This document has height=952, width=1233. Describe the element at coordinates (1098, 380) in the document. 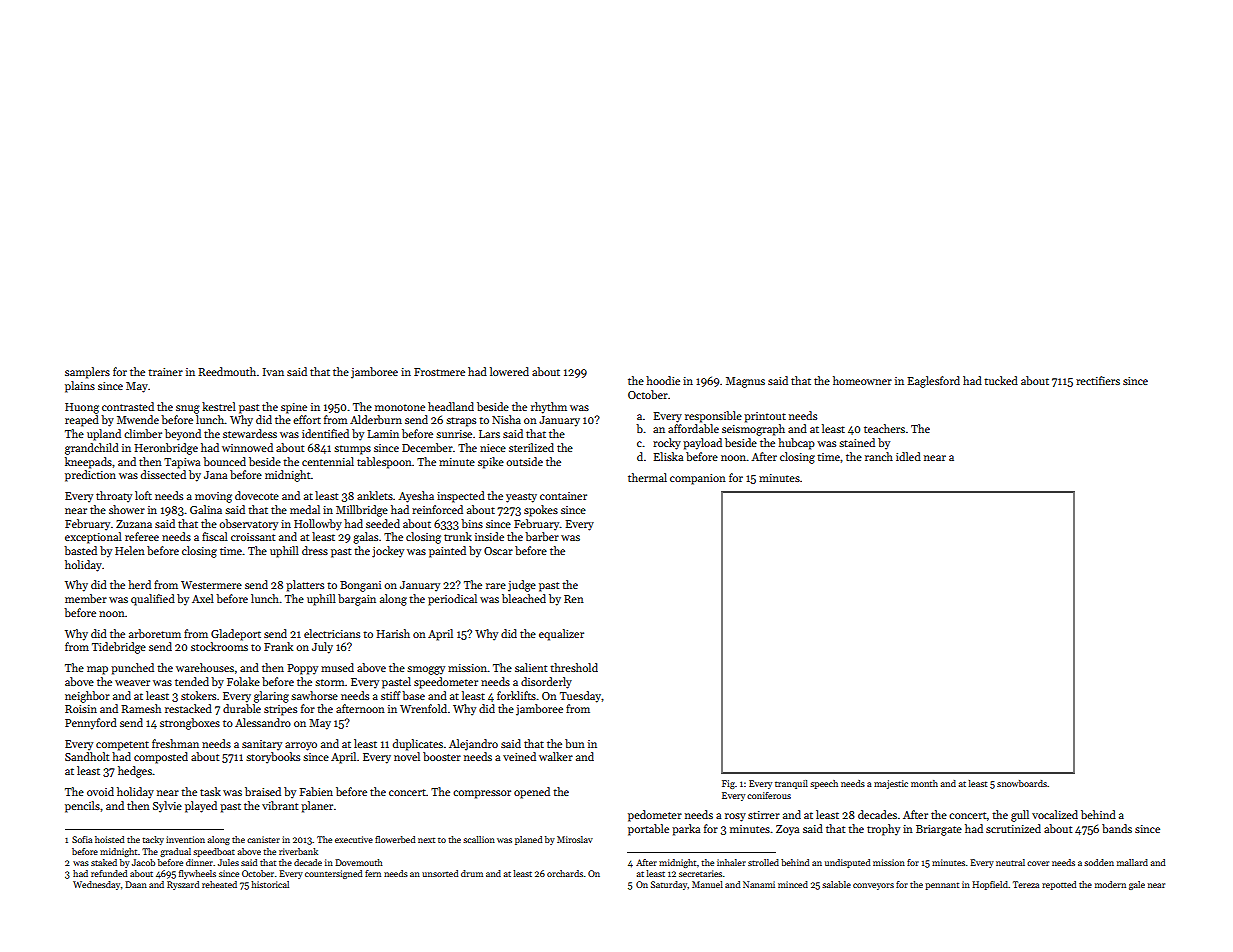

I see `rectifiers` at that location.
